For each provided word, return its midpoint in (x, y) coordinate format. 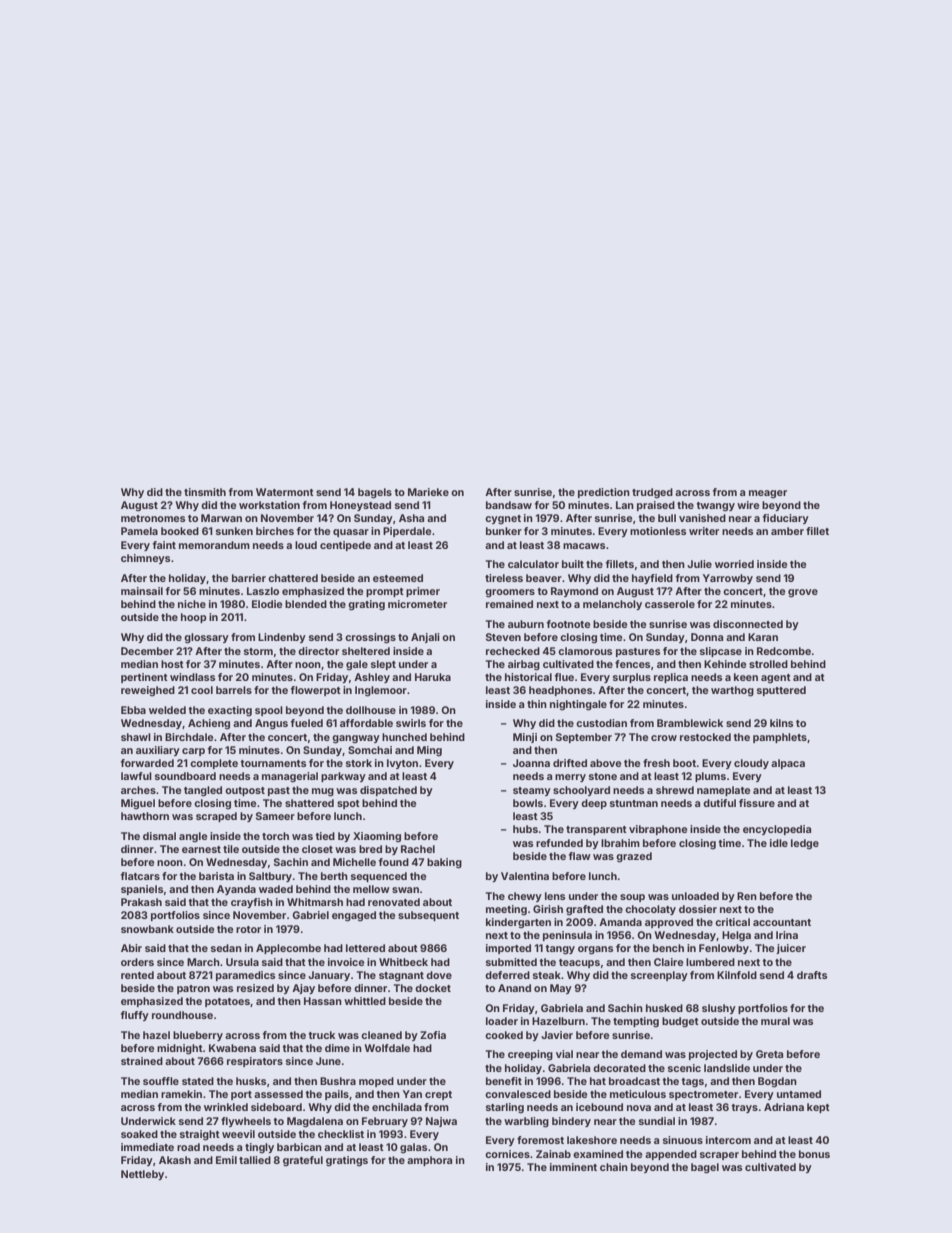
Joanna (531, 763)
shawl (136, 737)
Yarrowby (728, 579)
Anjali (425, 638)
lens (555, 896)
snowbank (147, 929)
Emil (226, 1160)
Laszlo (263, 591)
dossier (698, 909)
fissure (757, 803)
